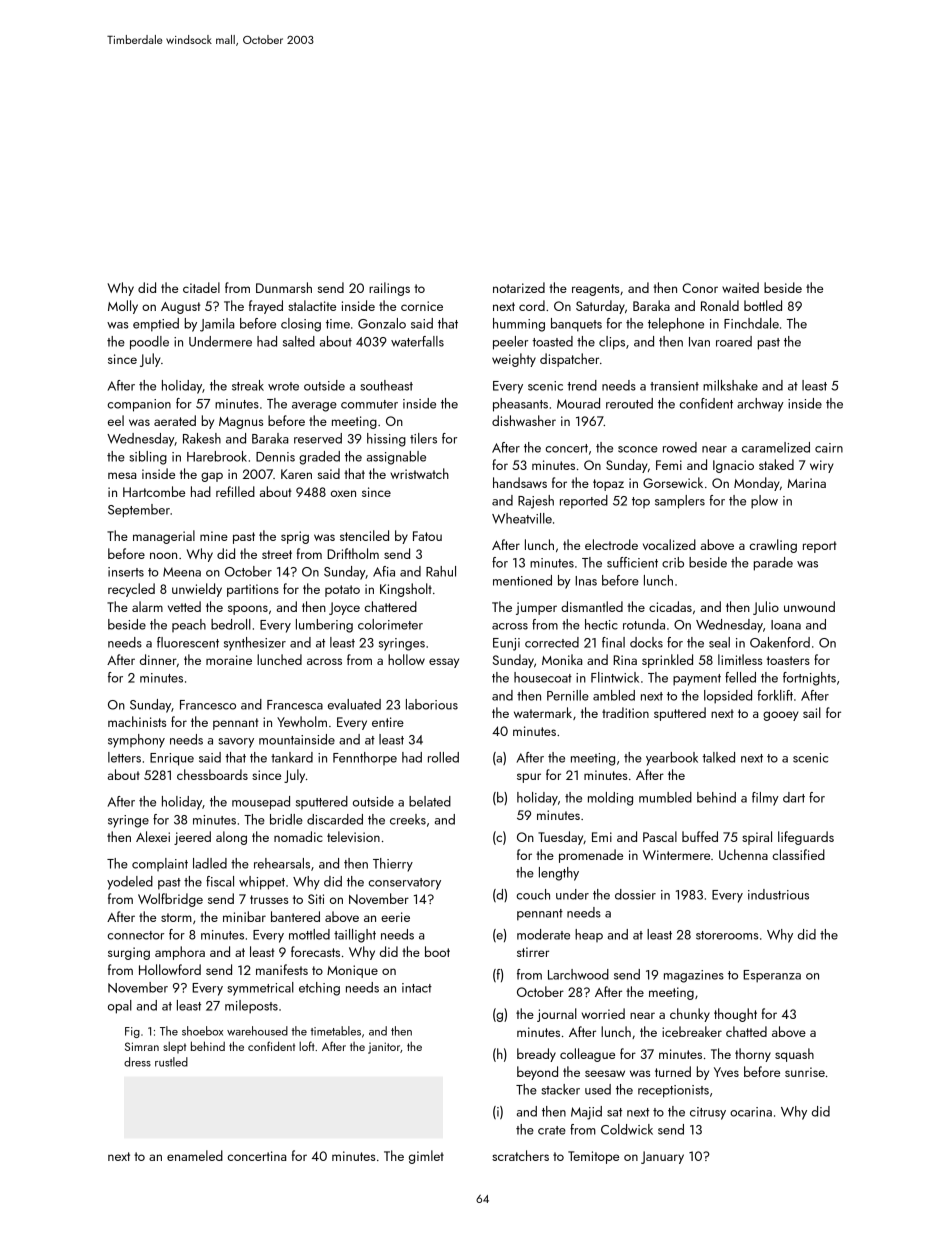  What do you see at coordinates (708, 1113) in the screenshot?
I see `citrusy` at bounding box center [708, 1113].
